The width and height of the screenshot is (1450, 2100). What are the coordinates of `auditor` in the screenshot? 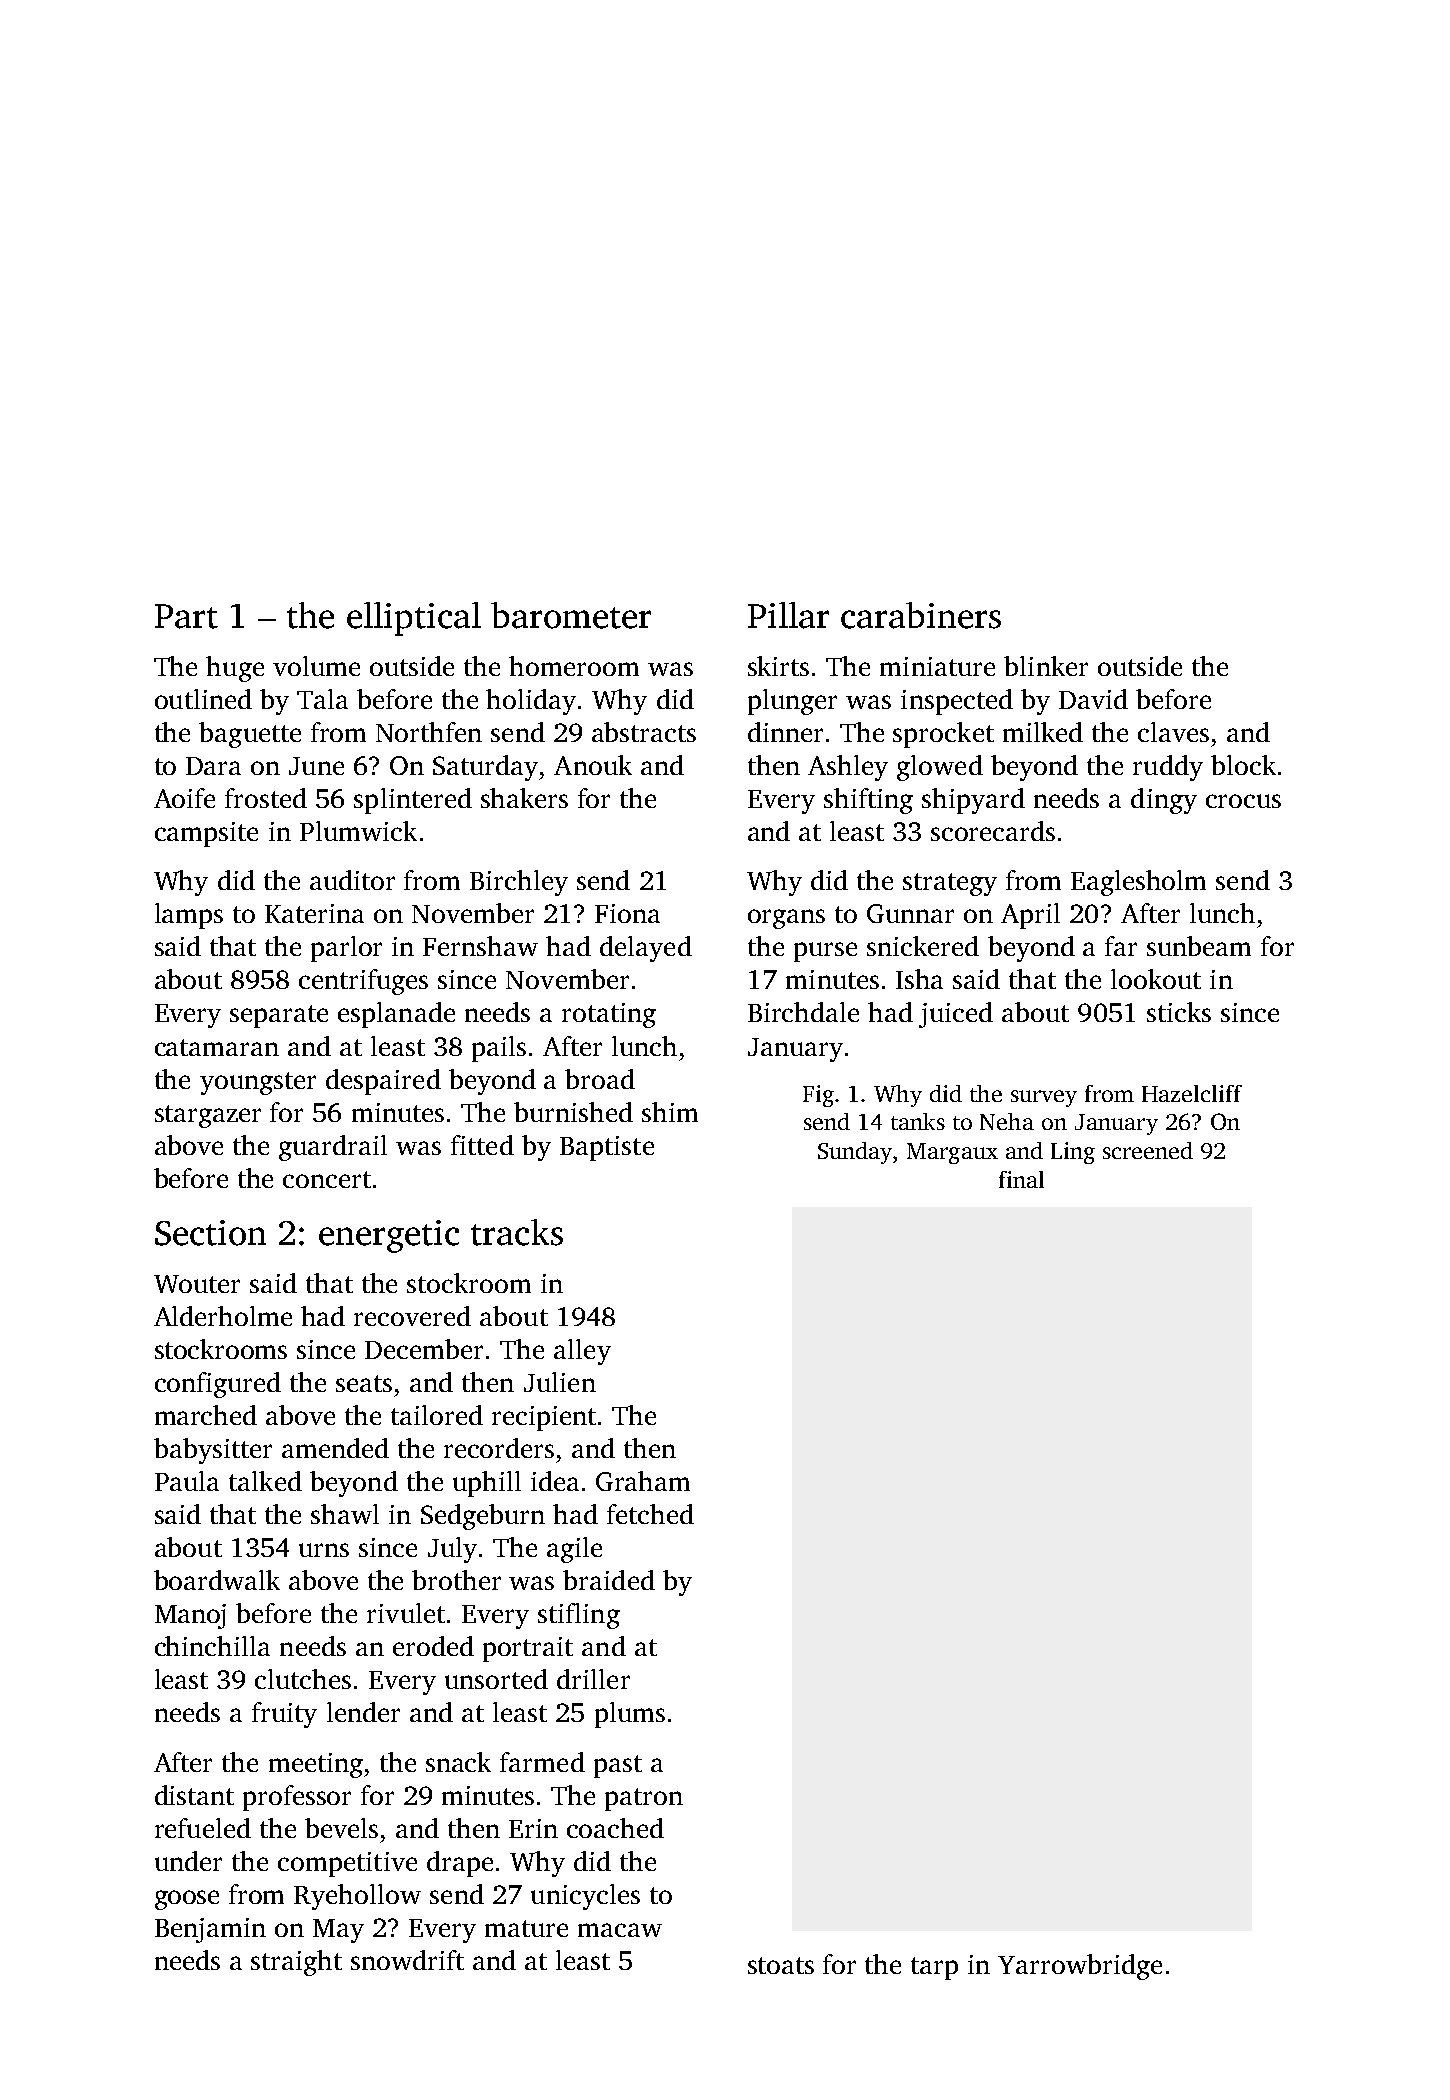 It's located at (352, 880).
